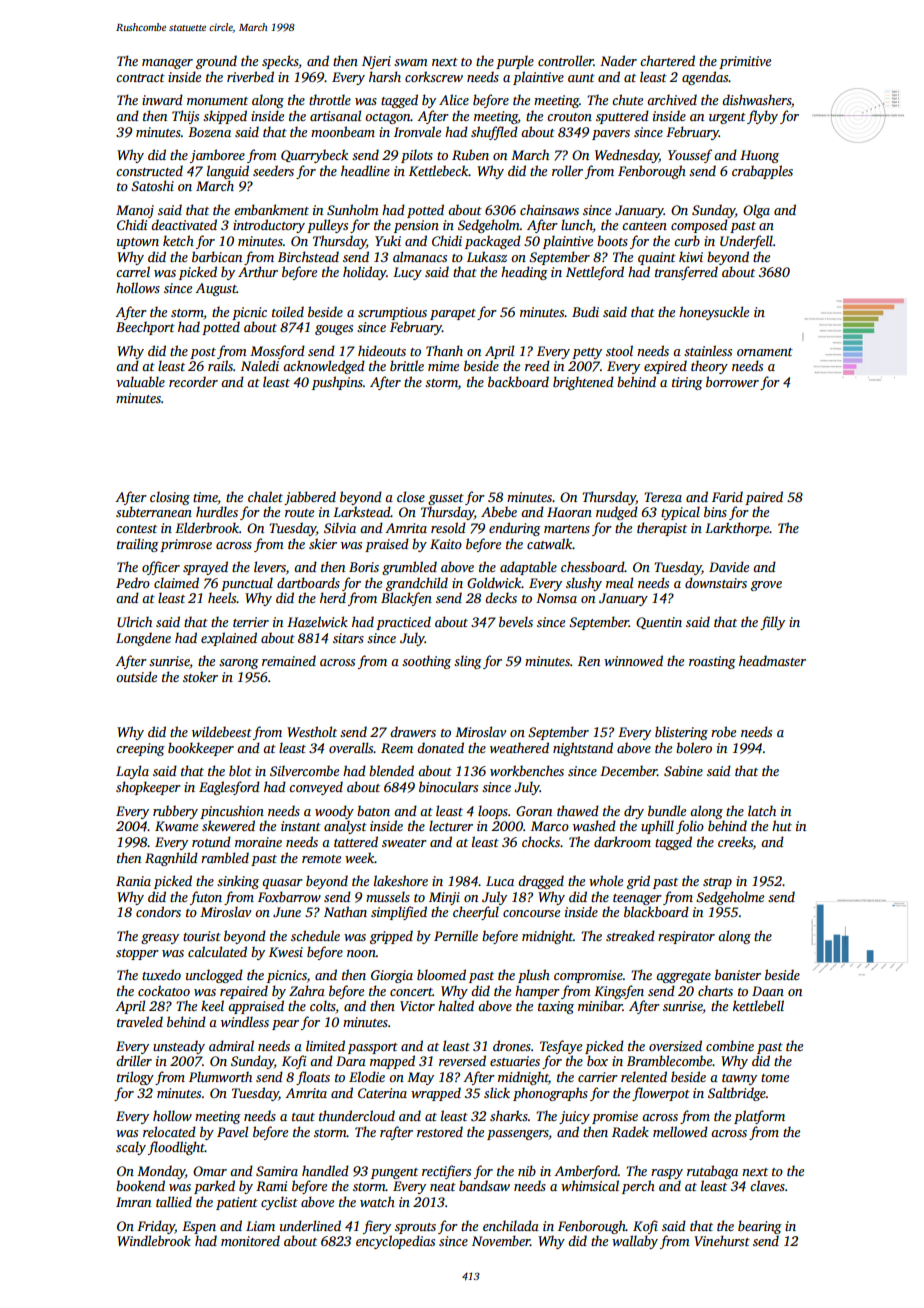  What do you see at coordinates (549, 209) in the screenshot?
I see `chainsaws` at bounding box center [549, 209].
